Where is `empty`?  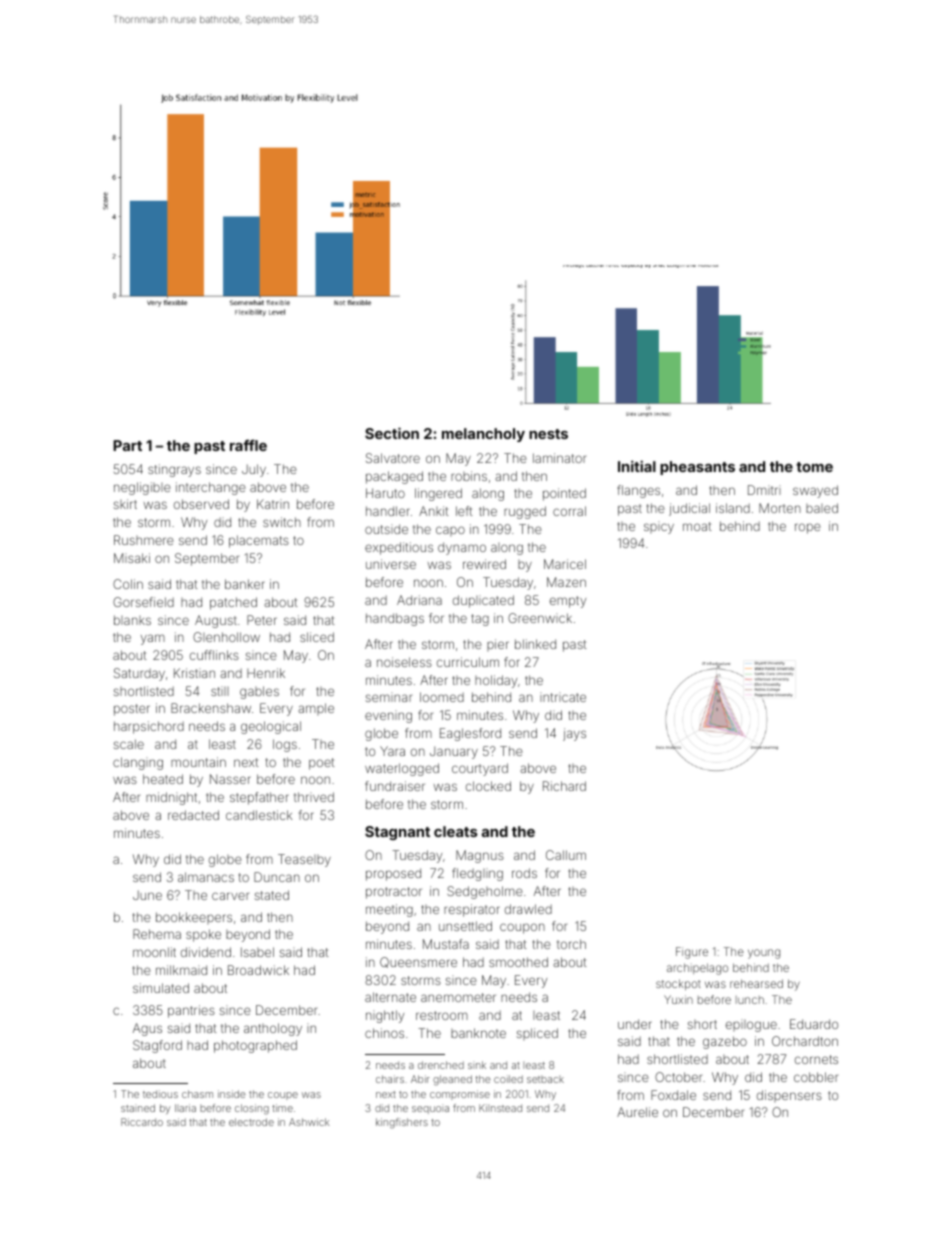 empty is located at coordinates (568, 602).
